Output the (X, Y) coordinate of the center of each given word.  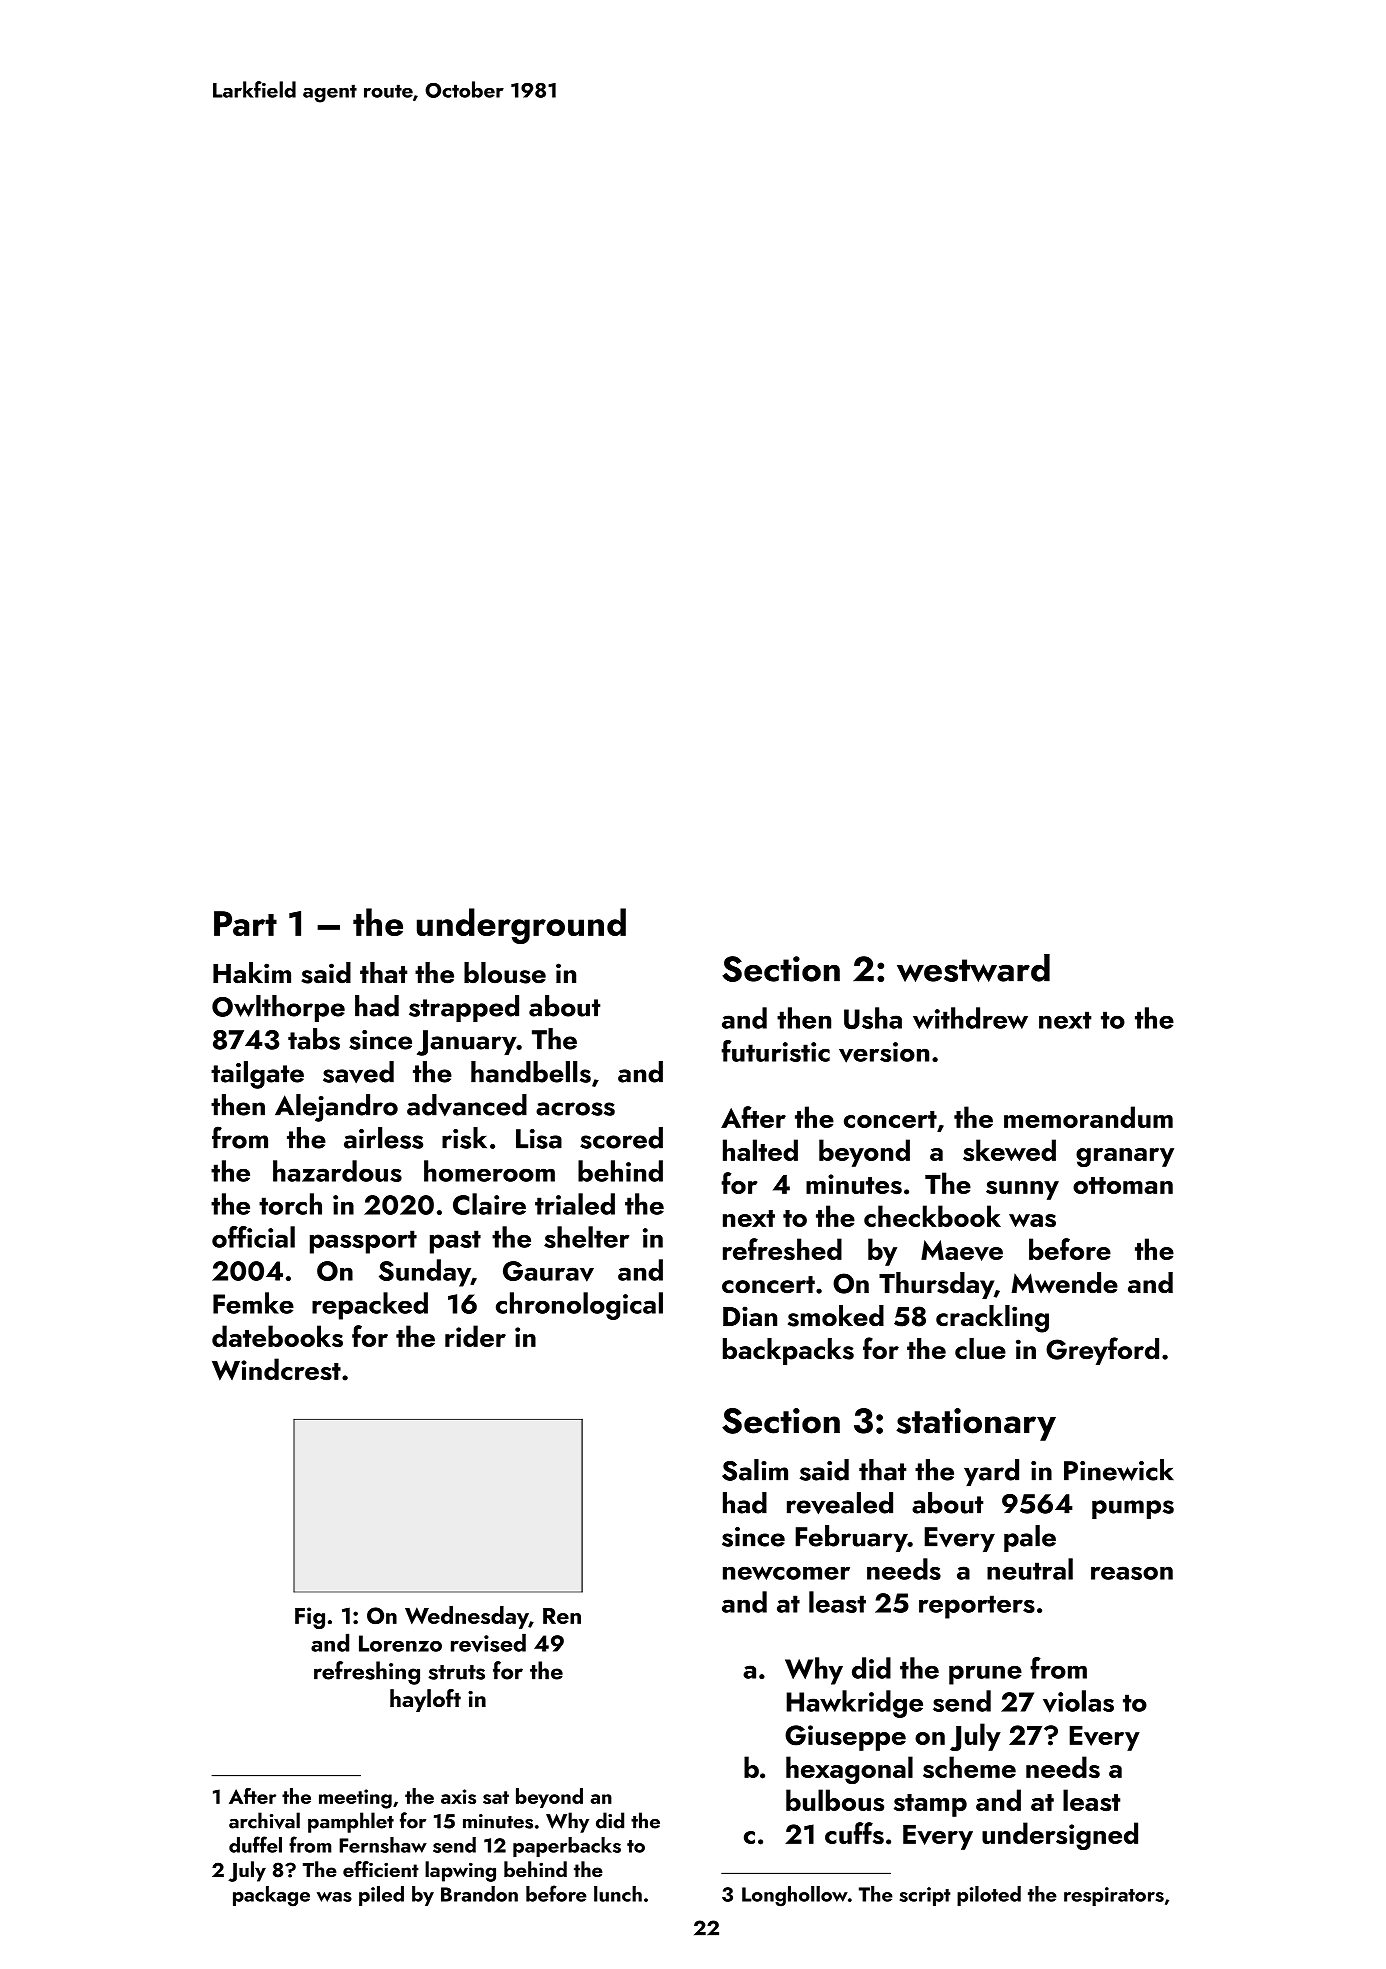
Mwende (1064, 1283)
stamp (930, 1805)
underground (521, 926)
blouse (505, 973)
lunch (618, 1894)
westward (973, 968)
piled (381, 1896)
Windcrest (276, 1369)
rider (475, 1336)
